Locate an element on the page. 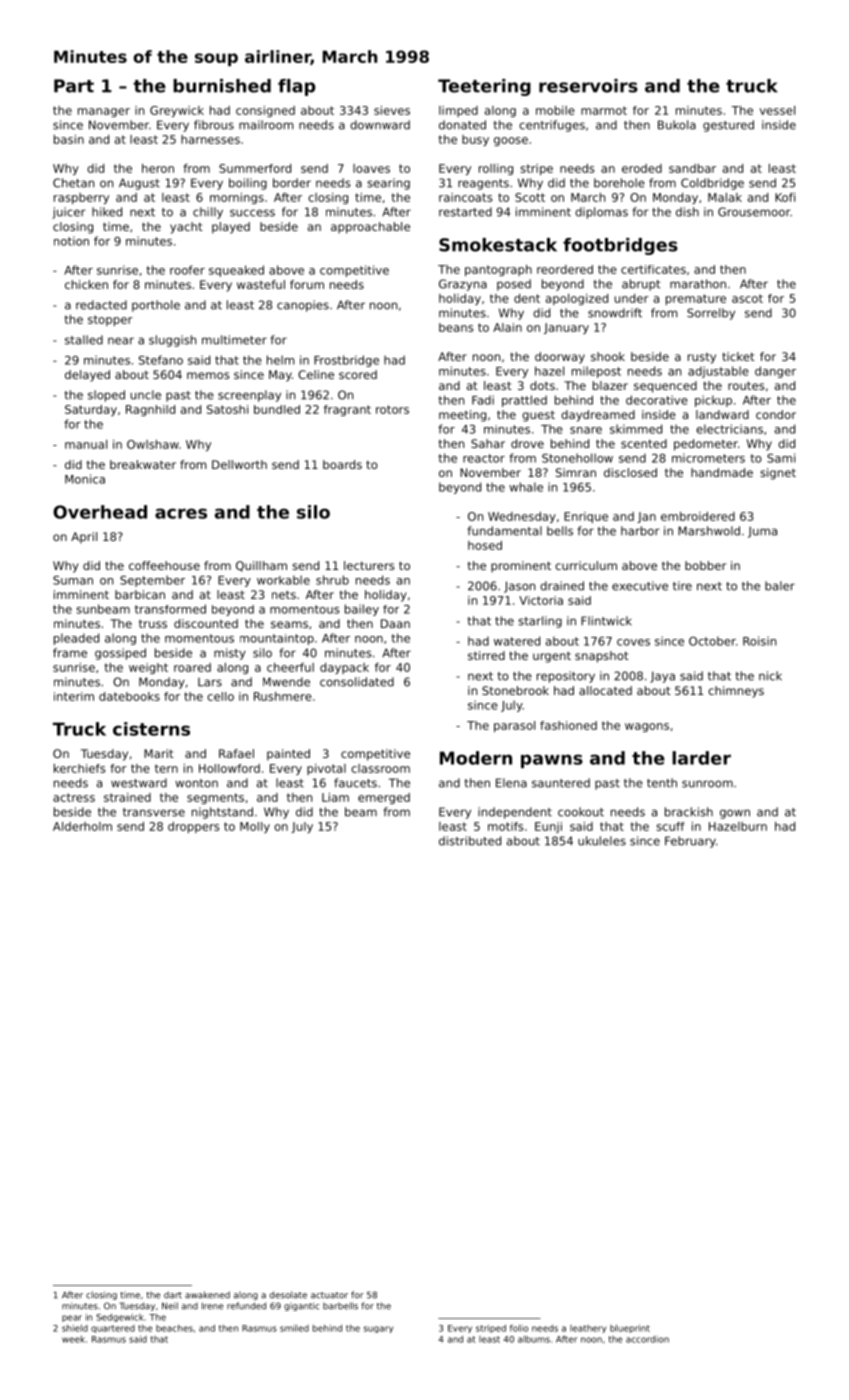 This image has height=1400, width=849. canopies is located at coordinates (303, 306).
